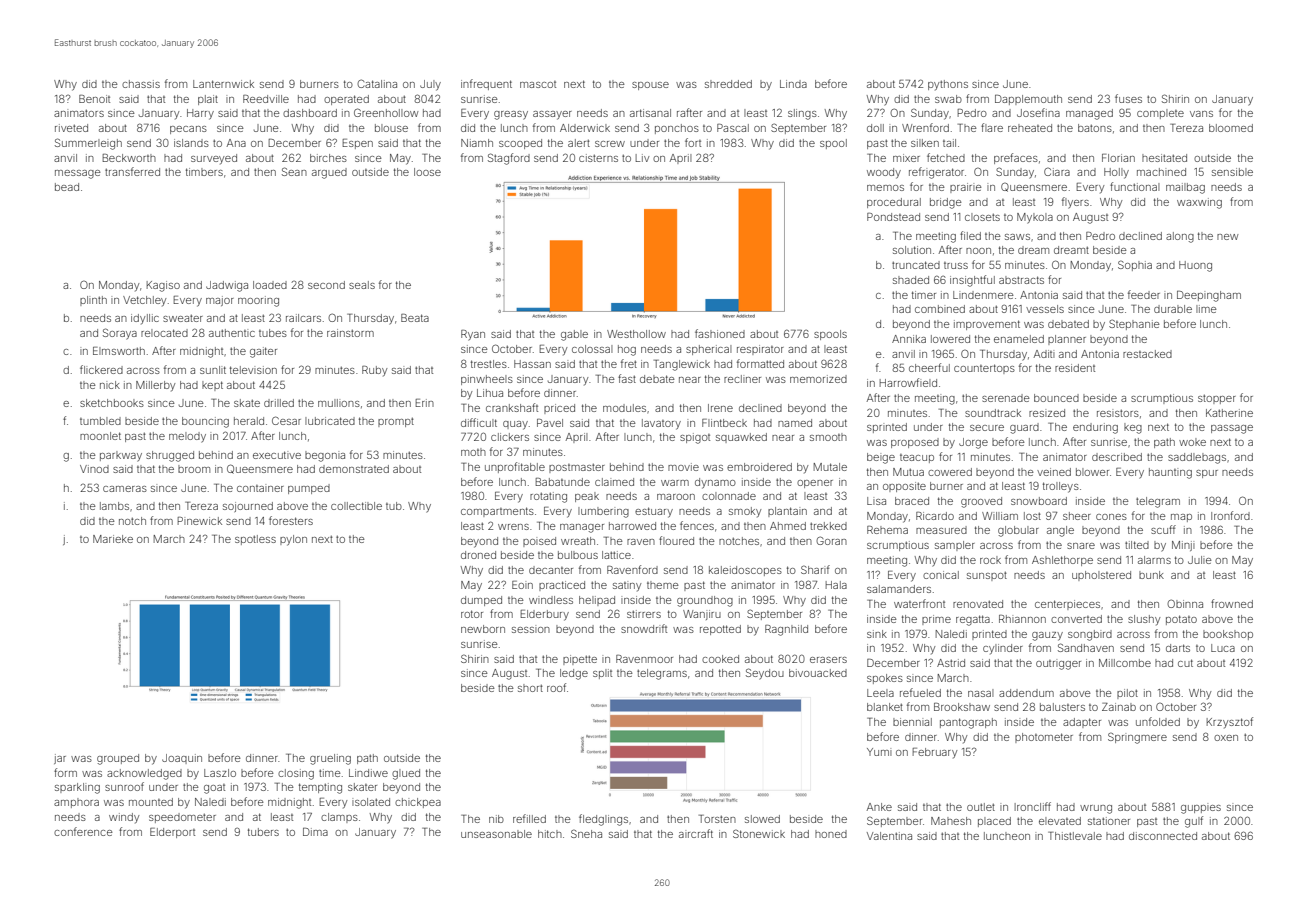 This screenshot has height=924, width=1308. Describe the element at coordinates (293, 540) in the screenshot. I see `pylon` at that location.
